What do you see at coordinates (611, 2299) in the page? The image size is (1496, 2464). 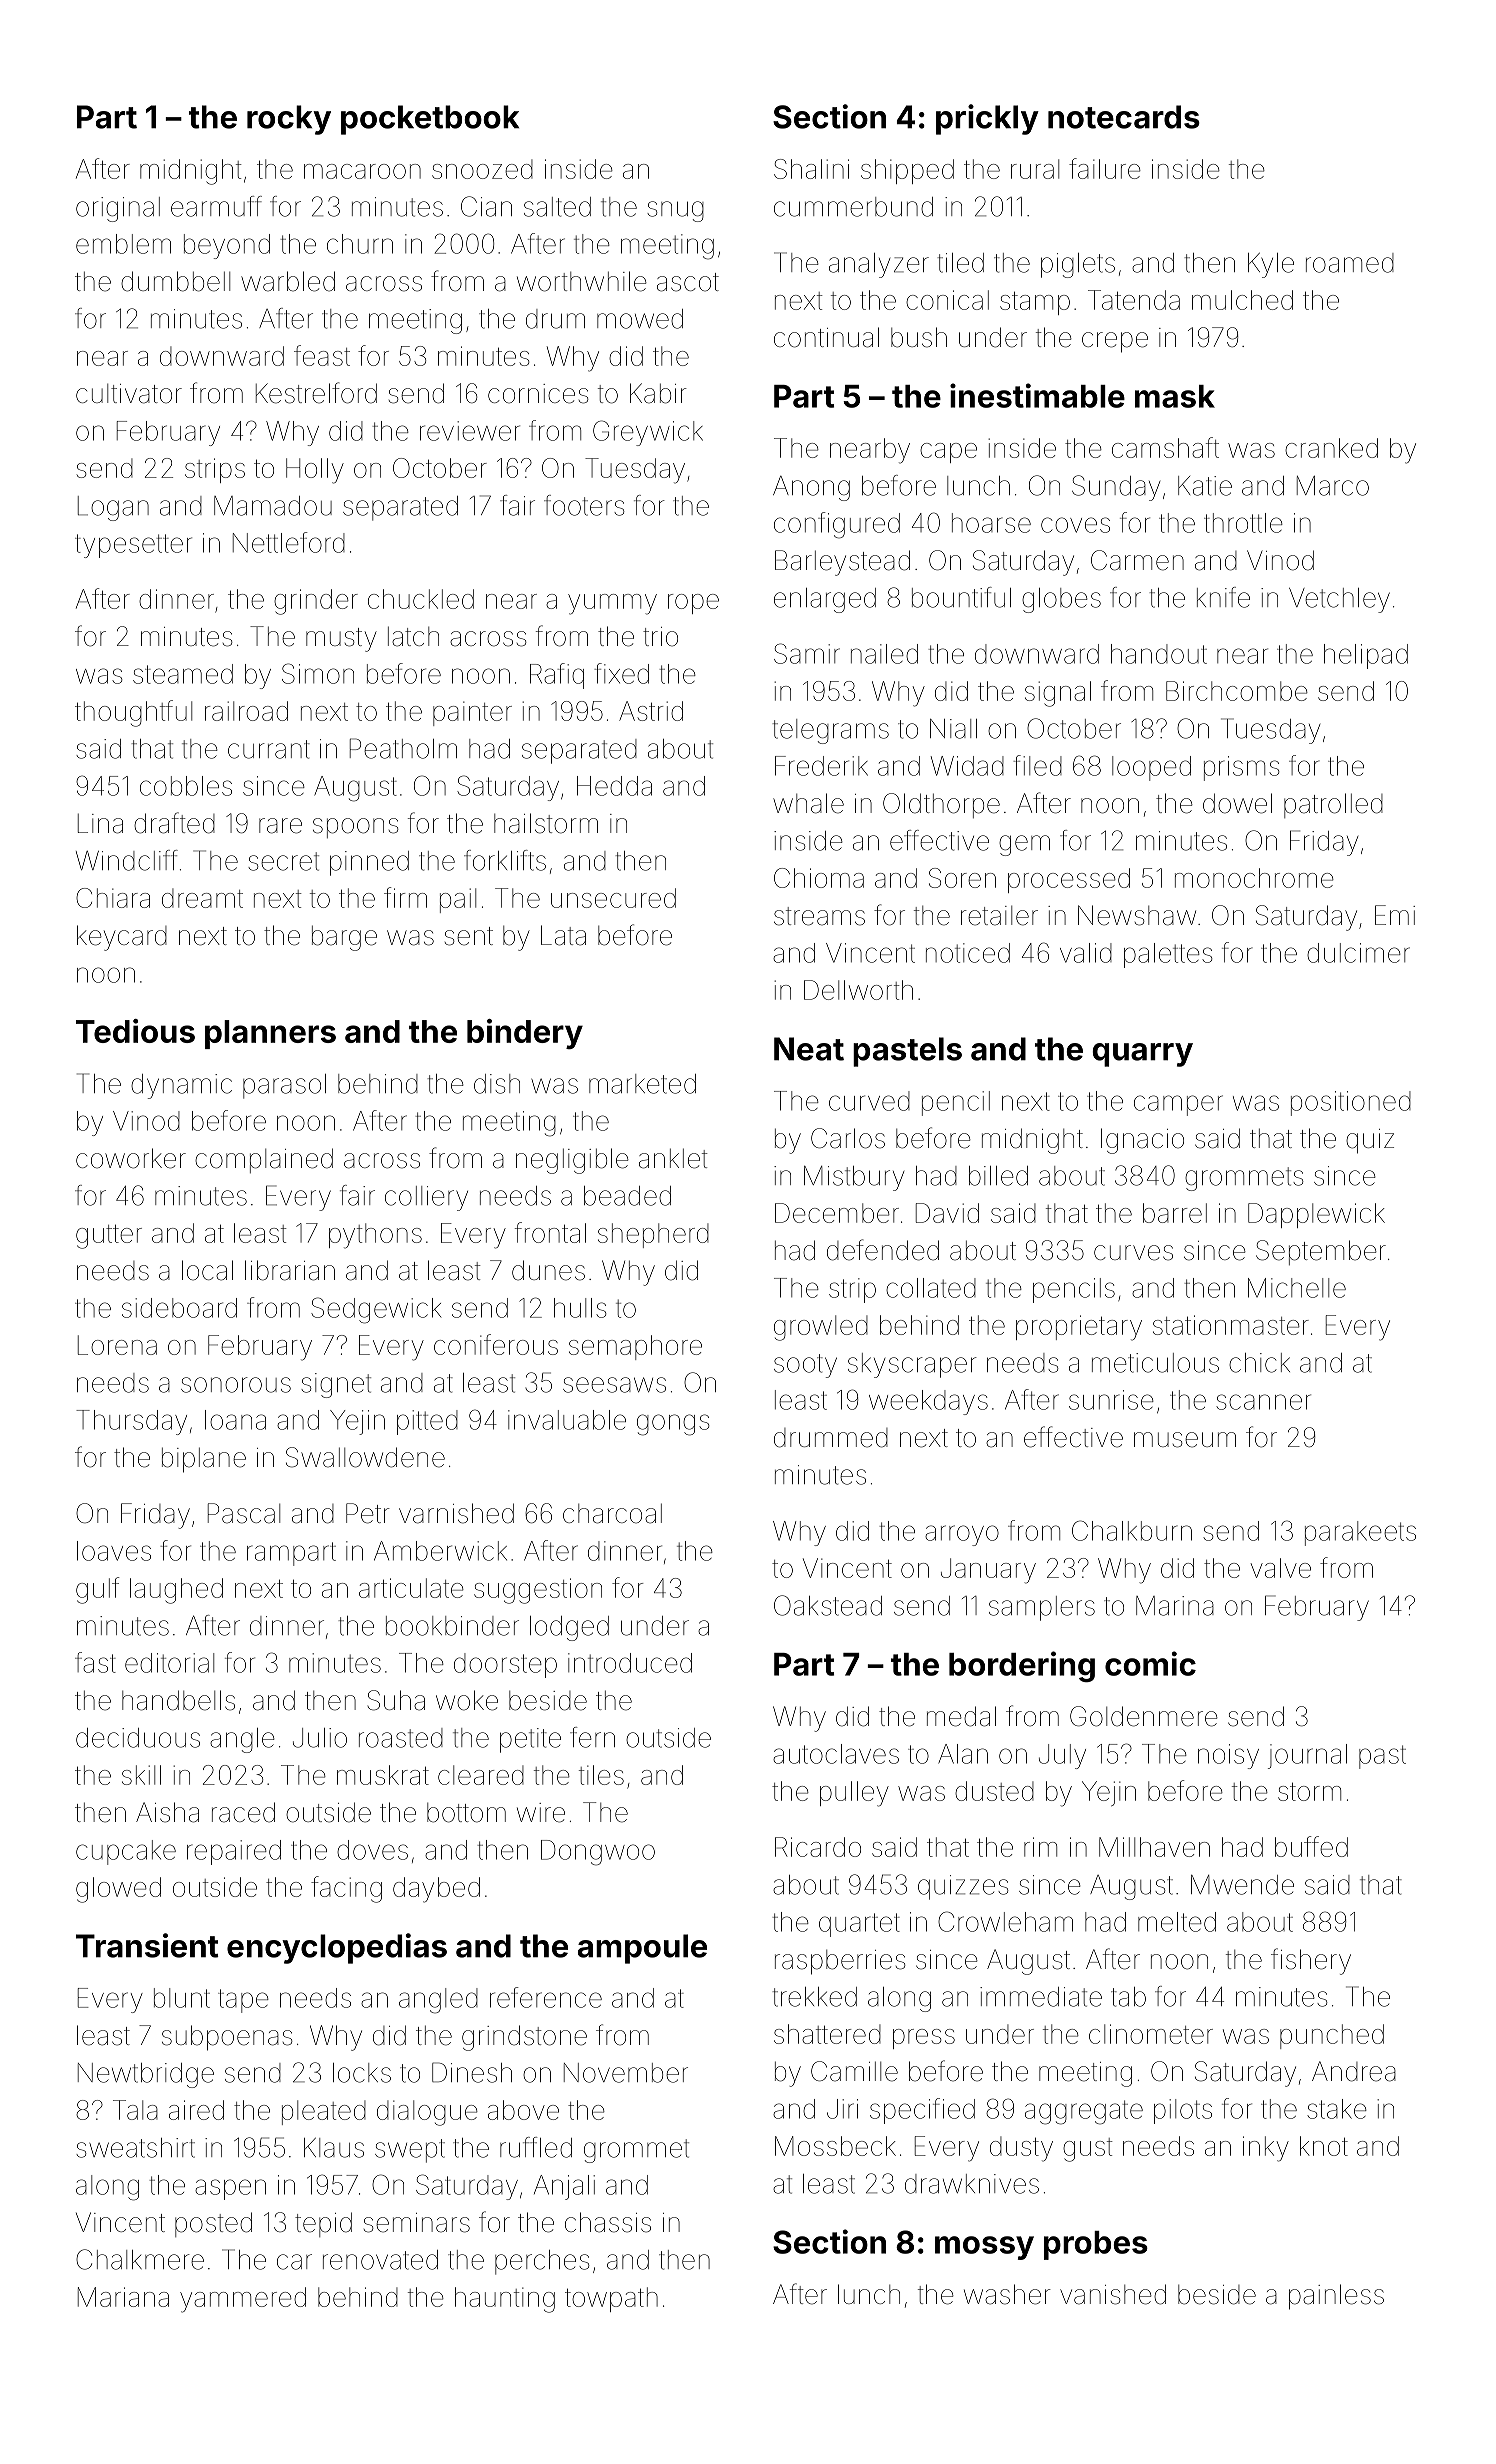 I see `towpath` at bounding box center [611, 2299].
